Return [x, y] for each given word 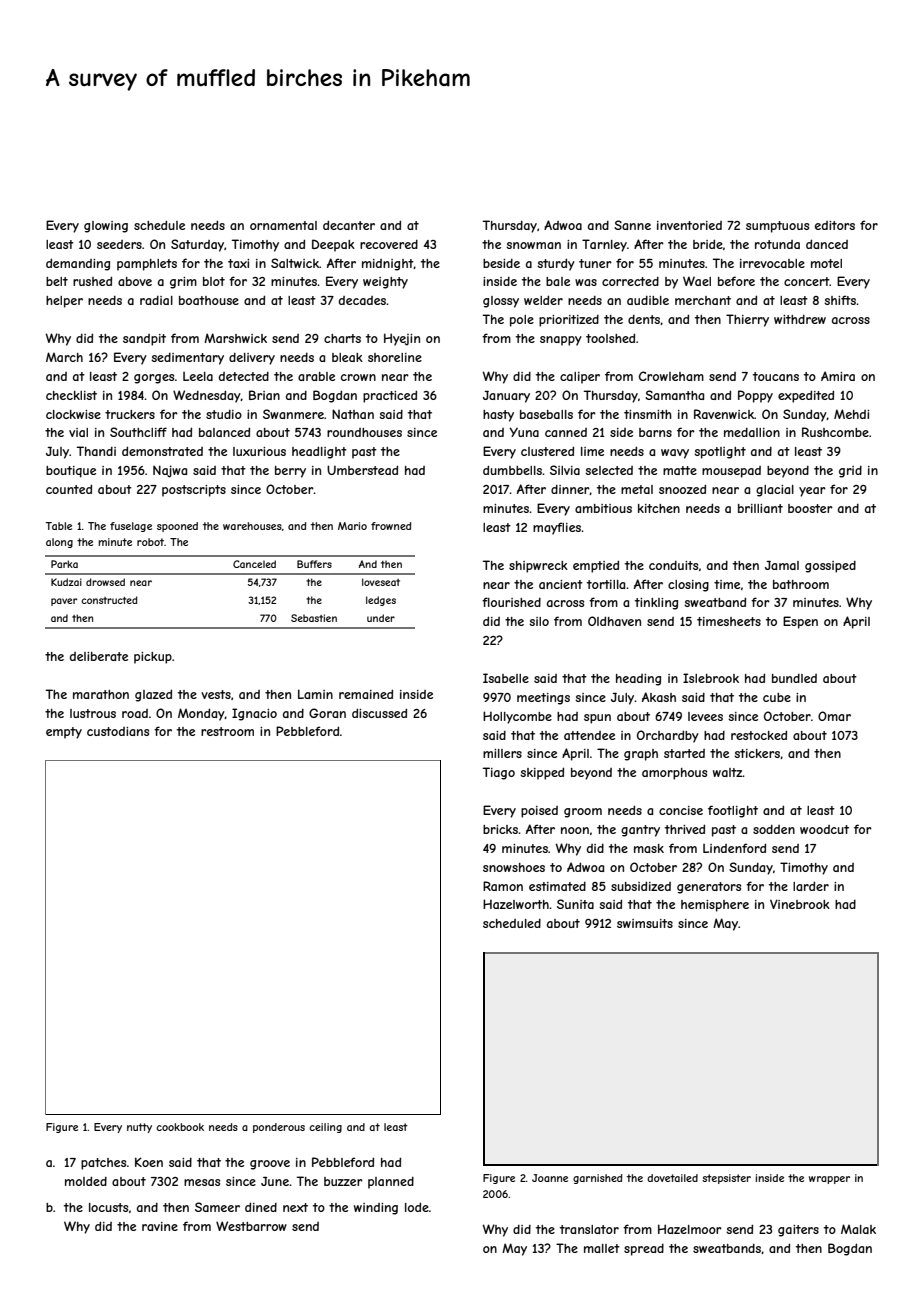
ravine [160, 1226]
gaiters [798, 1231]
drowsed [105, 582]
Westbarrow [251, 1226]
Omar [834, 716]
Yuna [524, 432]
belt [57, 281]
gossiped [830, 567]
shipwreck [538, 567]
